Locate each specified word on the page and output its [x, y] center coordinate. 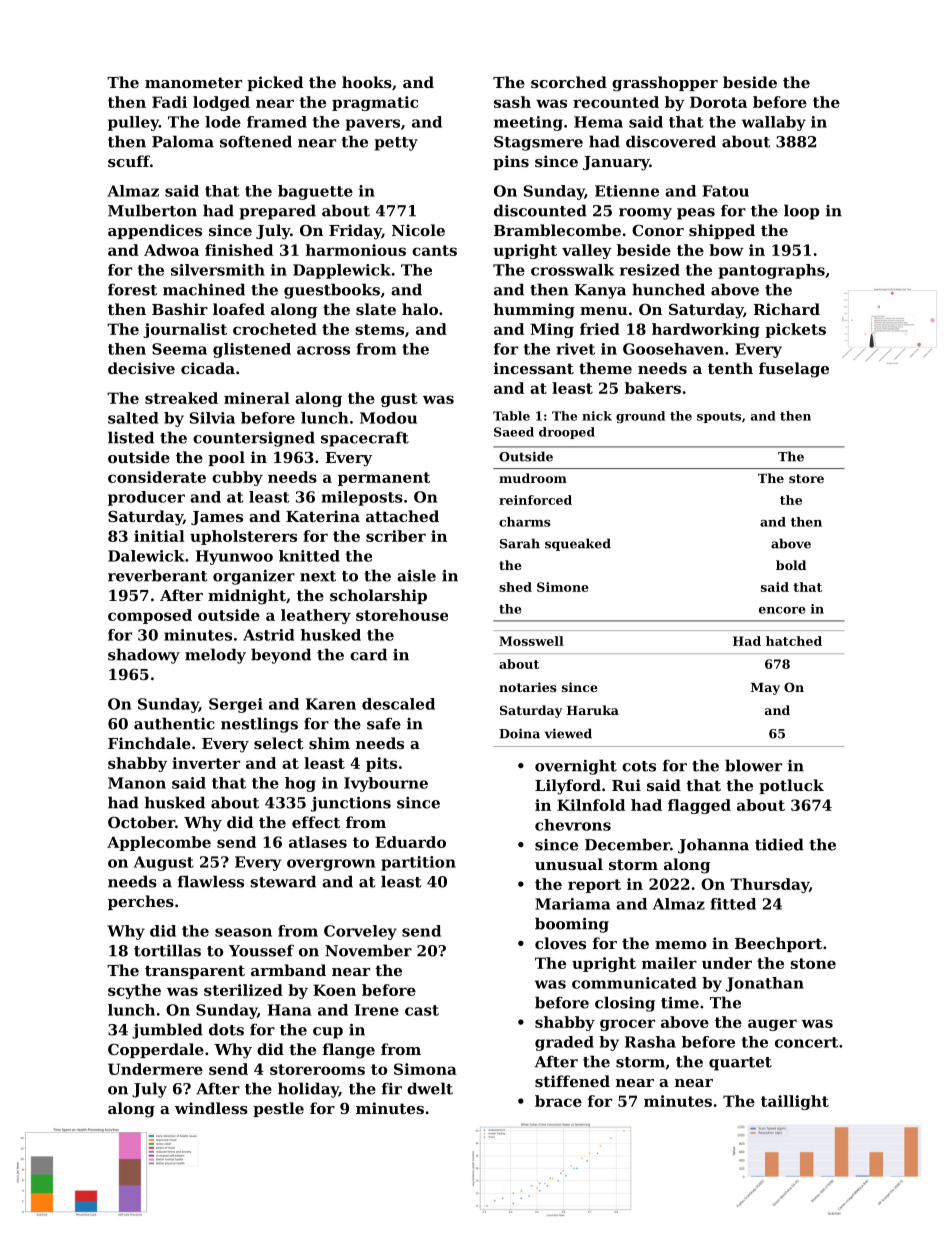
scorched [569, 82]
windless [211, 1108]
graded [564, 1043]
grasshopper [665, 84]
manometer [193, 82]
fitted [733, 904]
